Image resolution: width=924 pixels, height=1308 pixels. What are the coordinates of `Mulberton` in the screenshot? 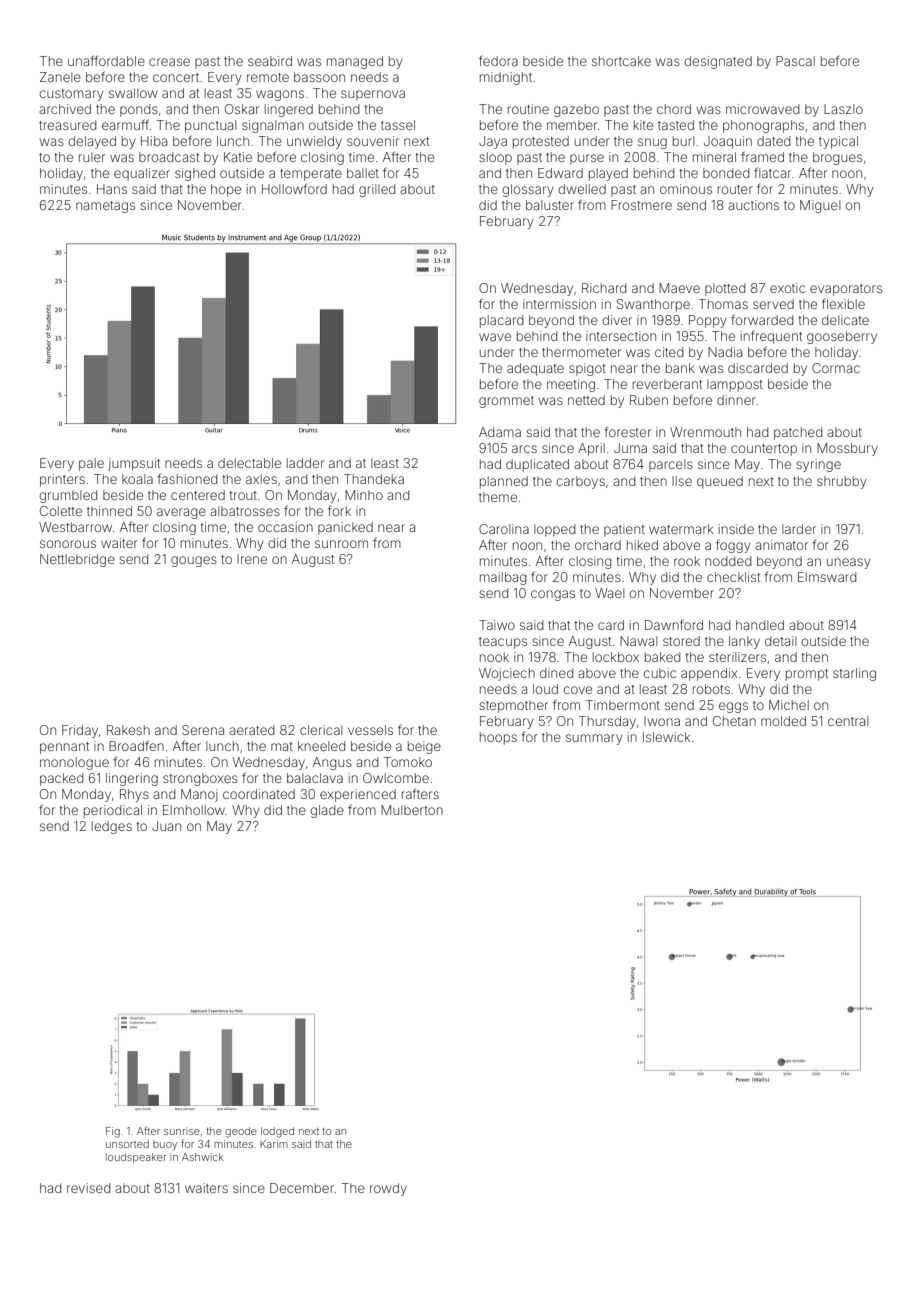 It's located at (412, 810).
